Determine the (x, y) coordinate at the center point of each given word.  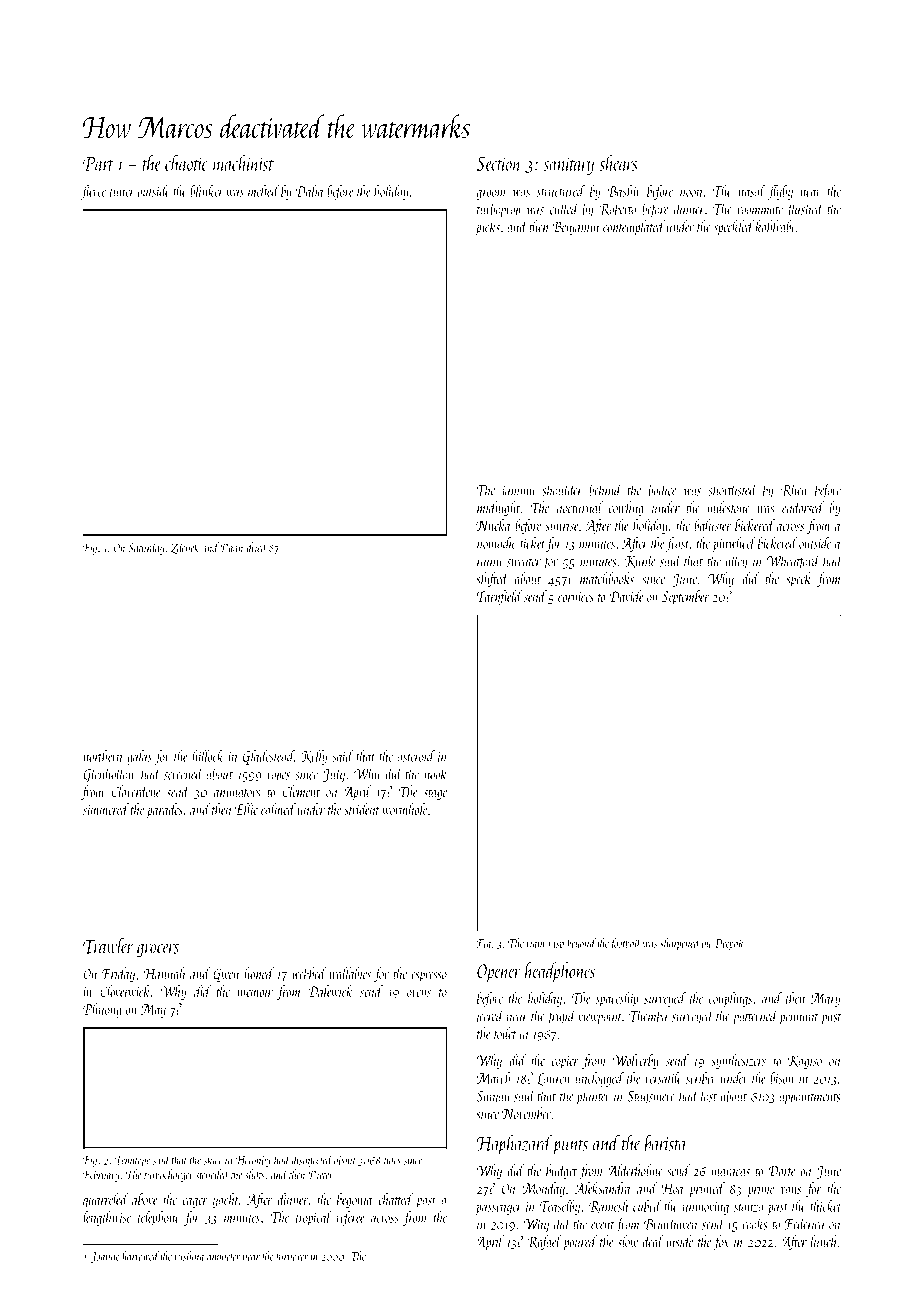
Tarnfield (500, 597)
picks (488, 227)
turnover (292, 1257)
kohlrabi (776, 226)
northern (103, 756)
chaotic (186, 163)
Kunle (640, 561)
